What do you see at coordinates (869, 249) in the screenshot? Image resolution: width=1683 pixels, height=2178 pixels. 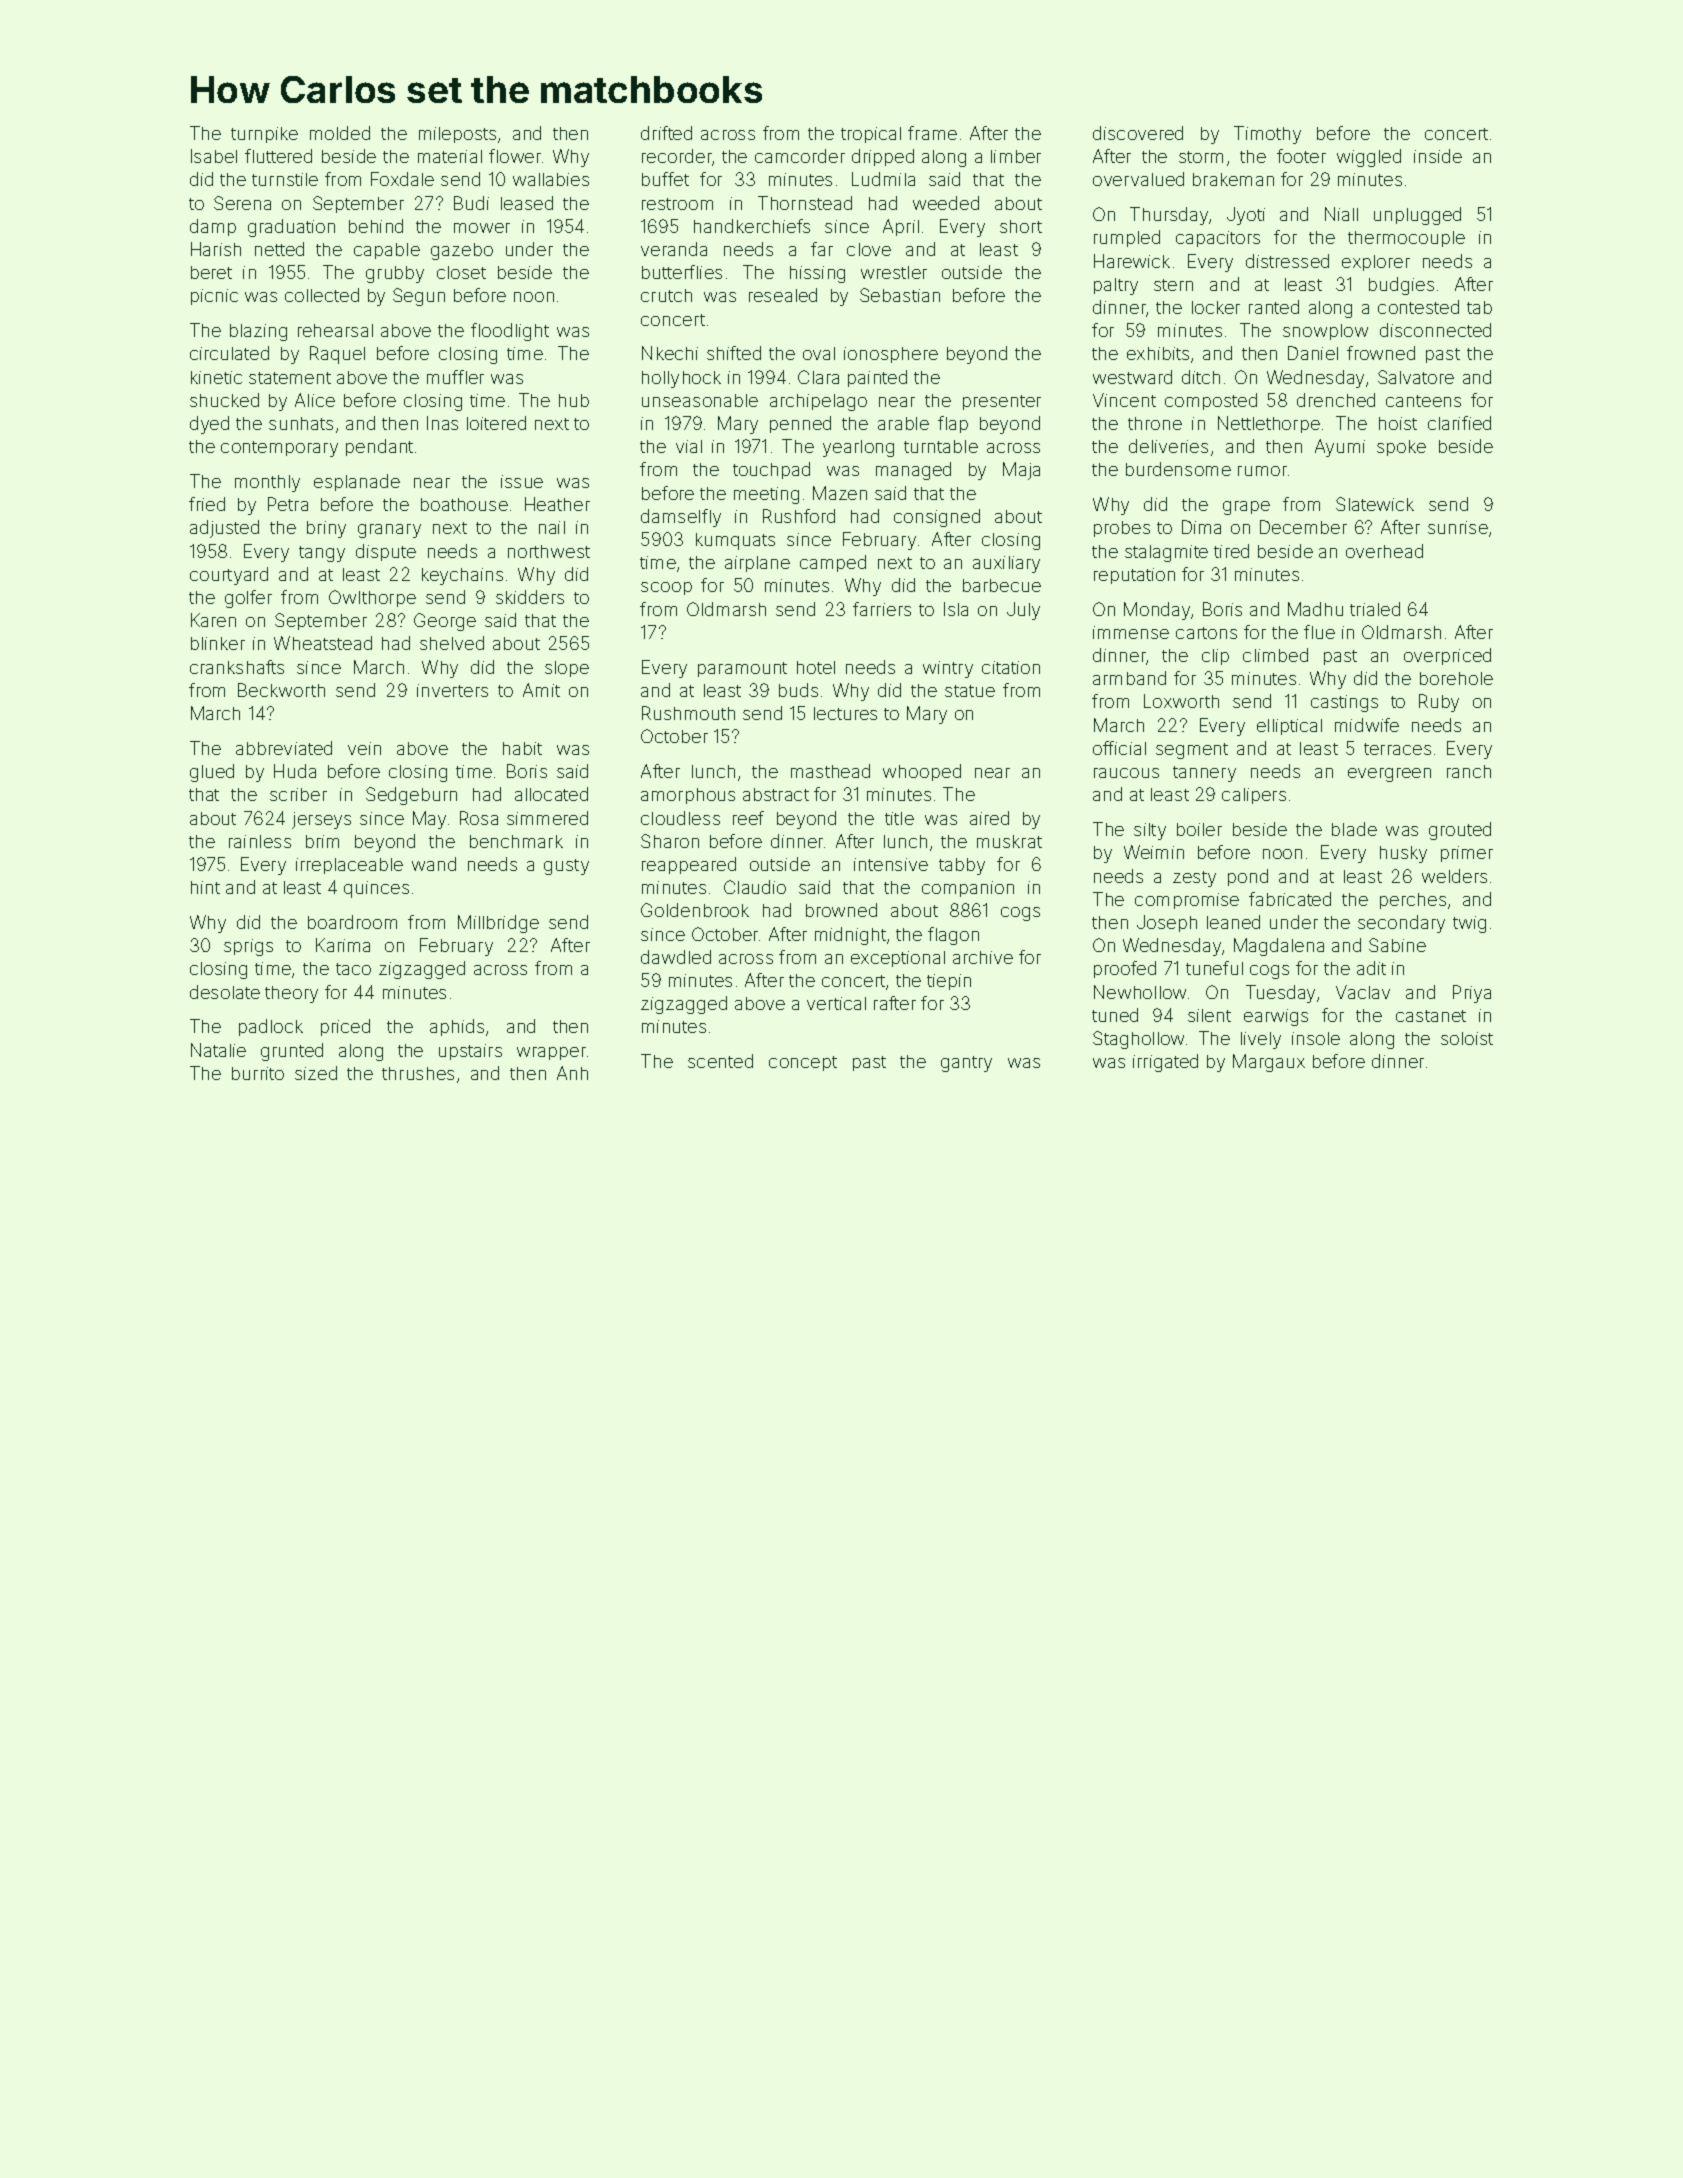 I see `clove` at bounding box center [869, 249].
